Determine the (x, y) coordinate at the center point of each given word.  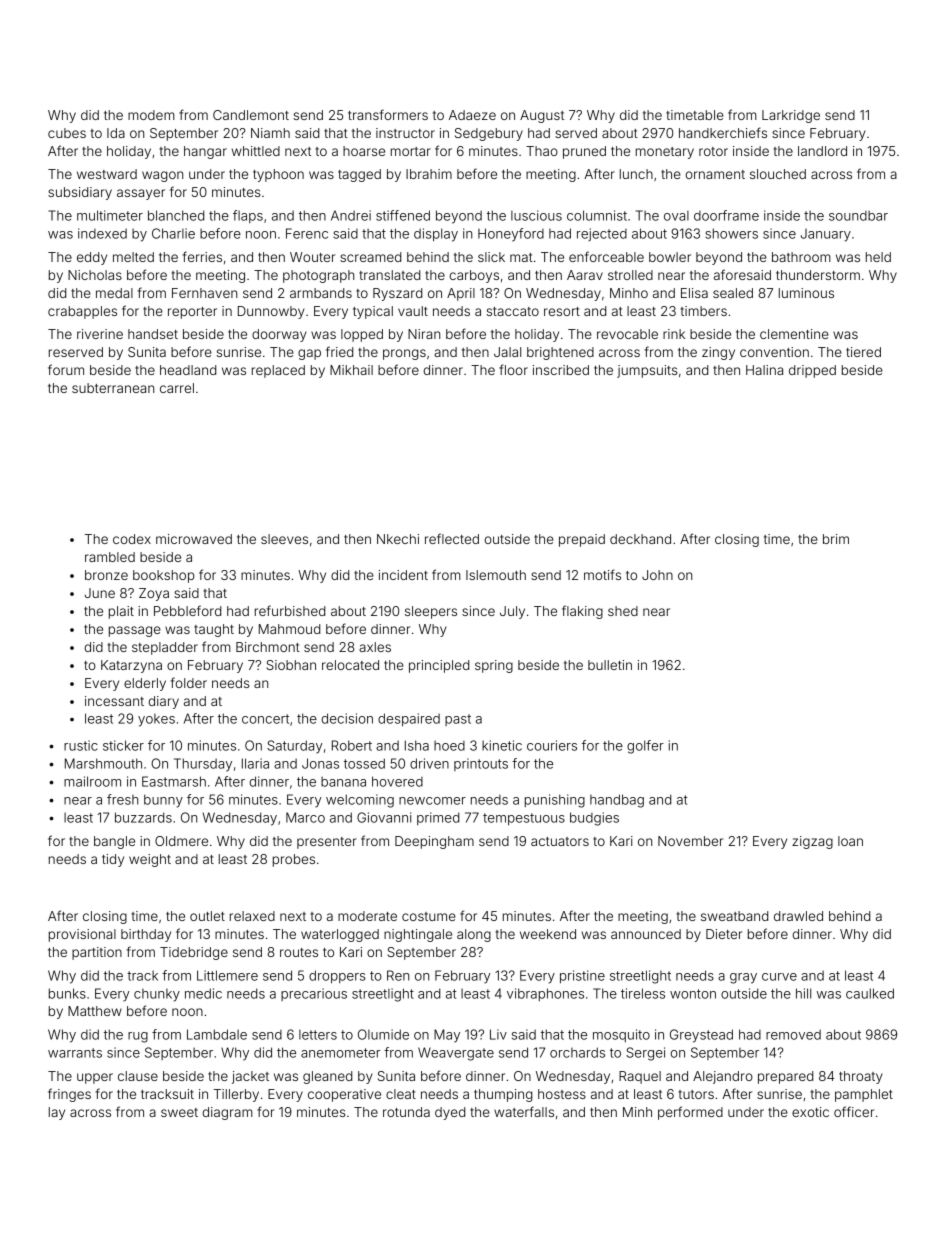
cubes (67, 133)
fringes (69, 1095)
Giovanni (384, 817)
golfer (645, 747)
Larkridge (791, 116)
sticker (123, 745)
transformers (388, 114)
